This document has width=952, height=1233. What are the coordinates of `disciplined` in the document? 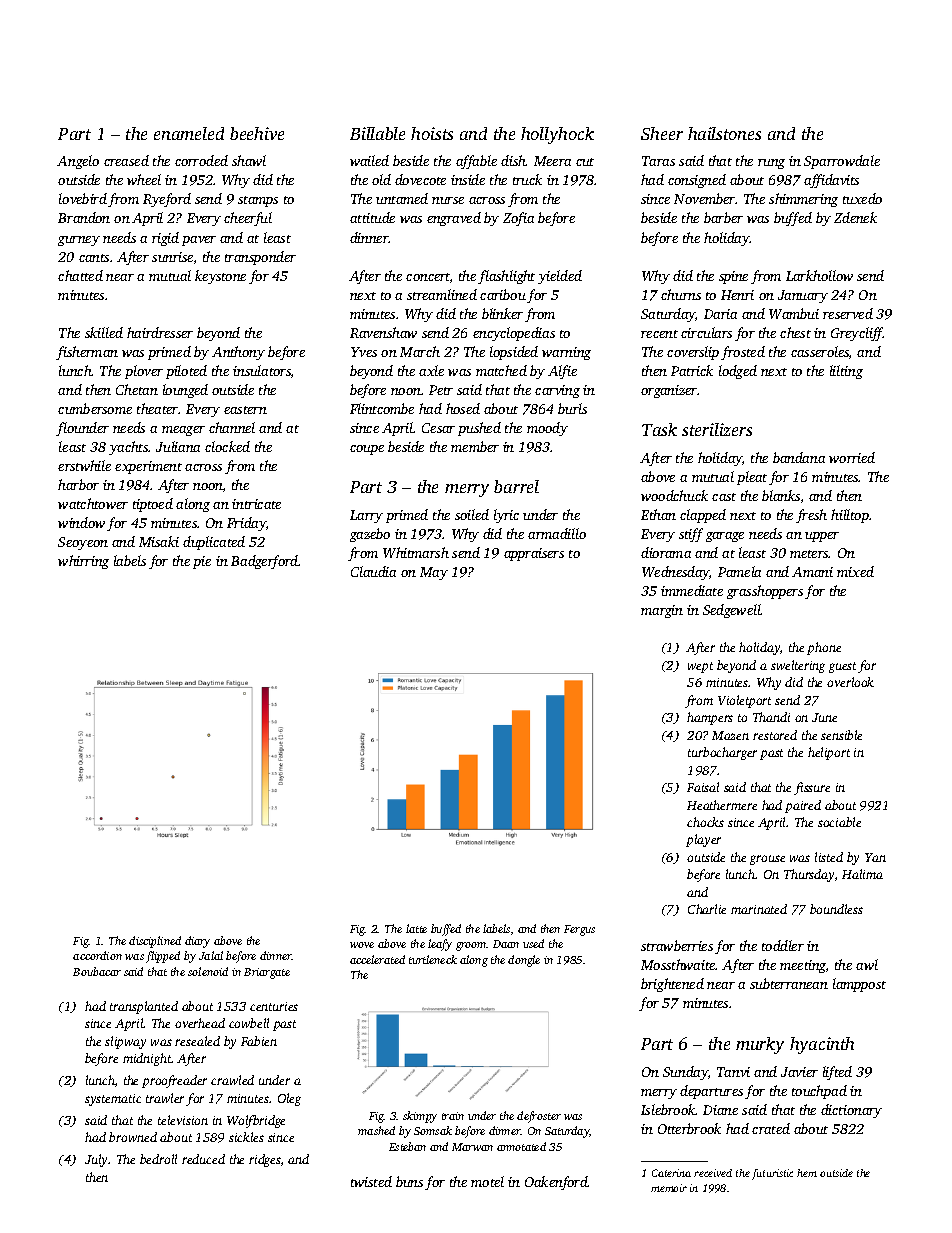 It's located at (155, 942).
